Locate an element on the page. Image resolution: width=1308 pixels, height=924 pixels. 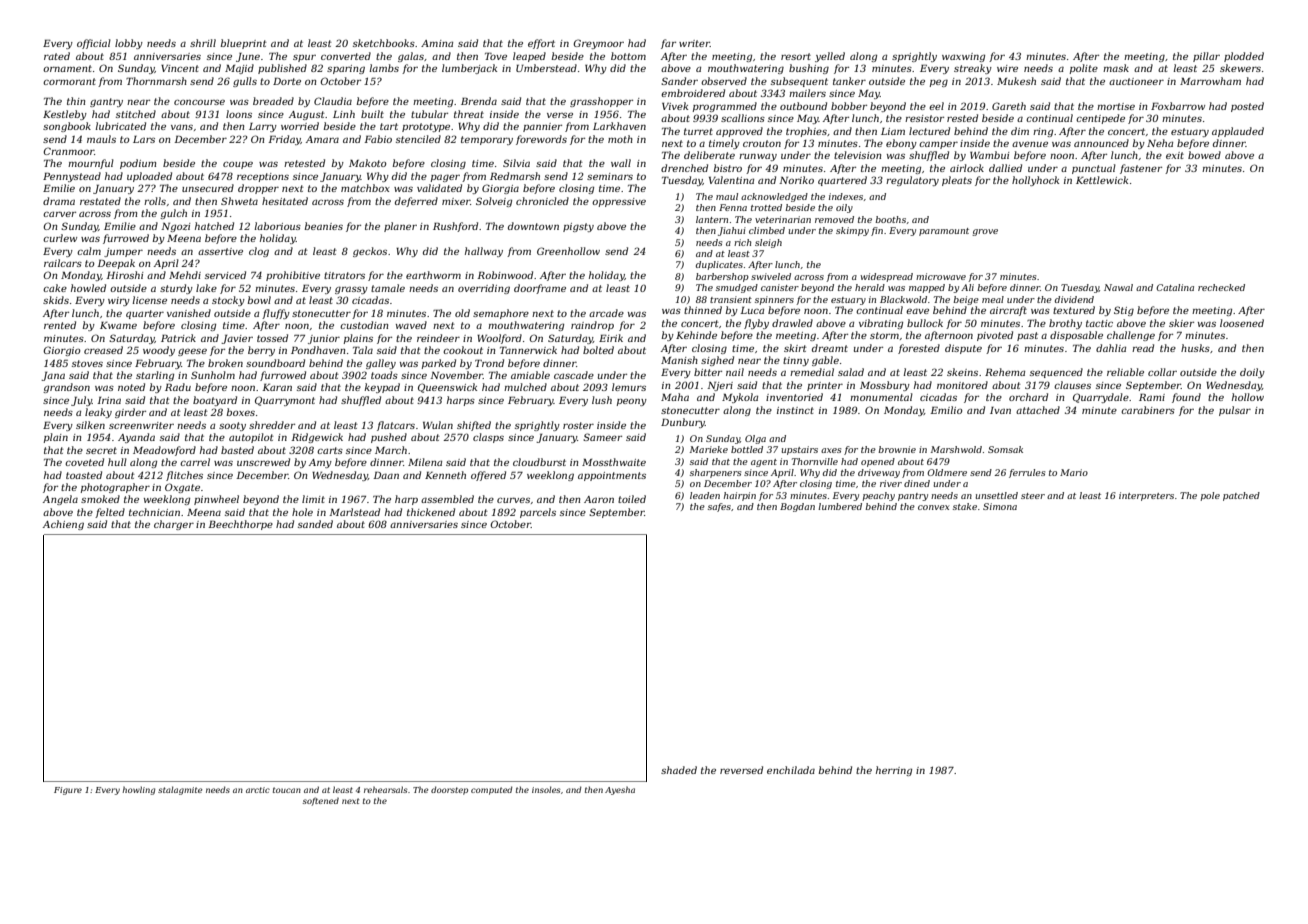
Figure is located at coordinates (68, 791).
